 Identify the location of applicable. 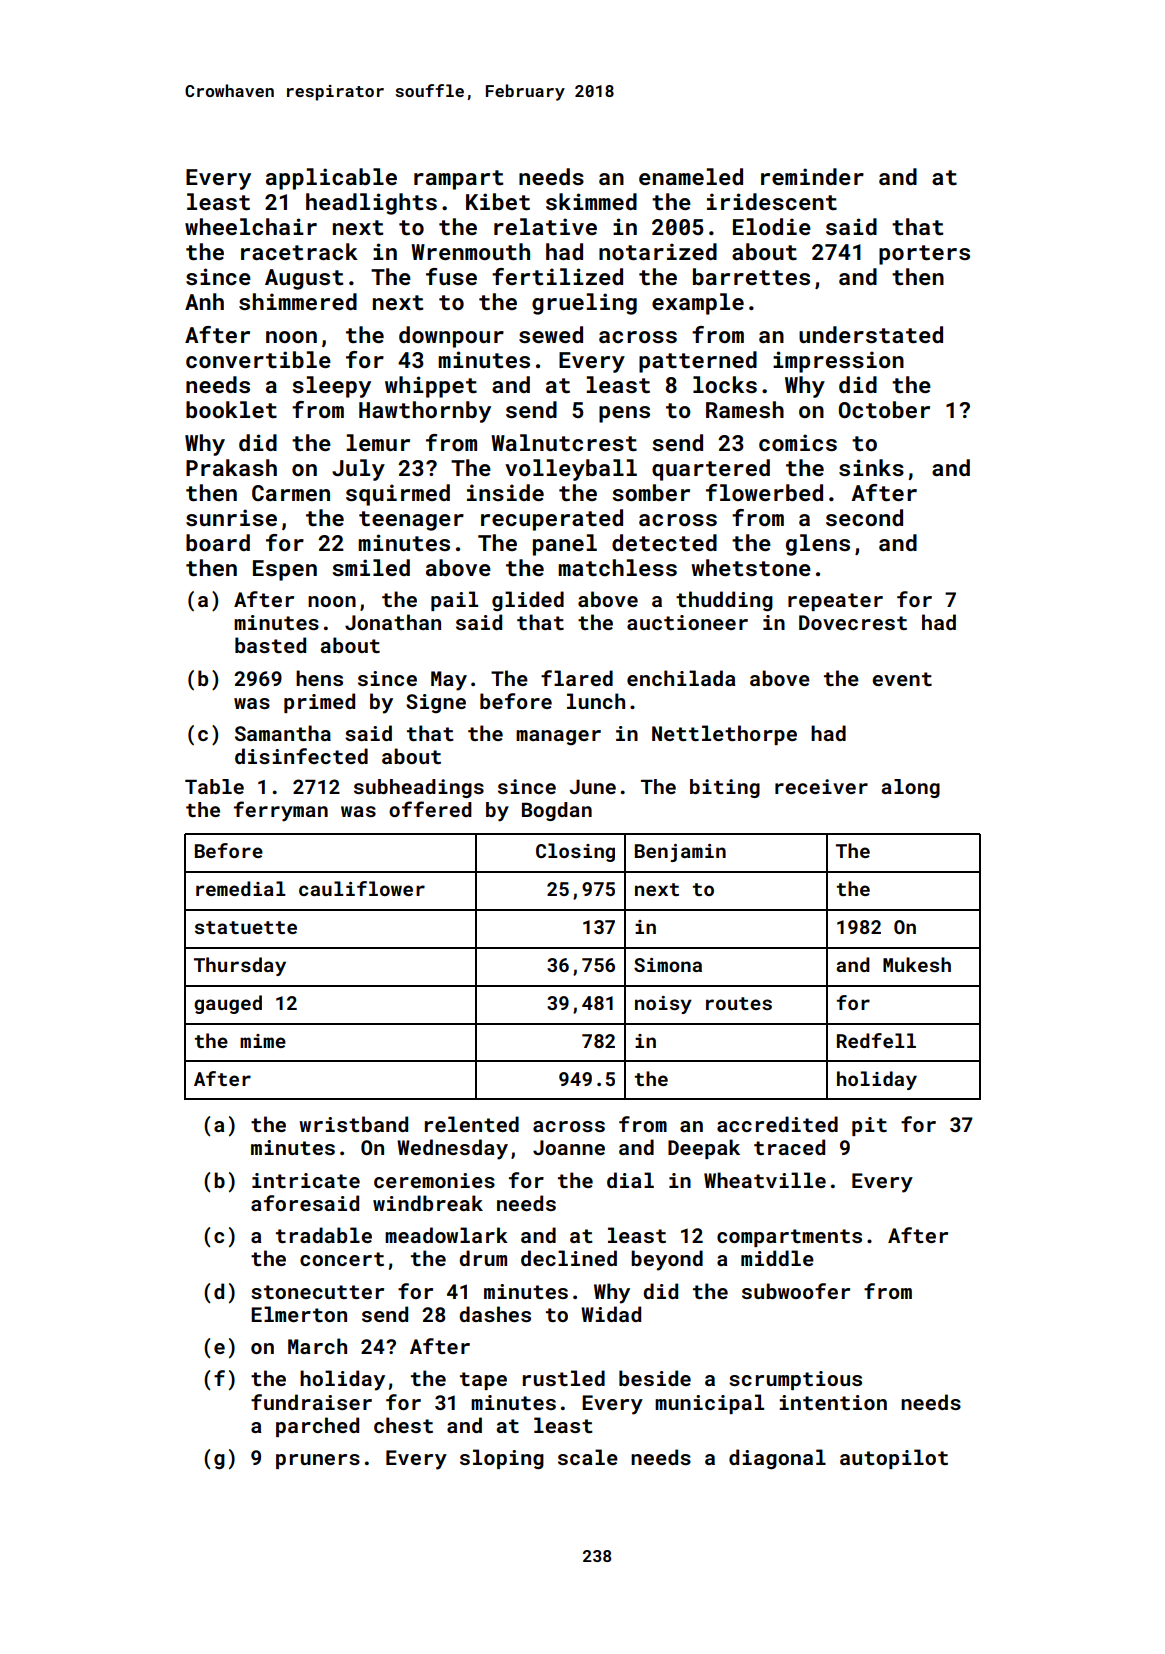
(331, 179).
